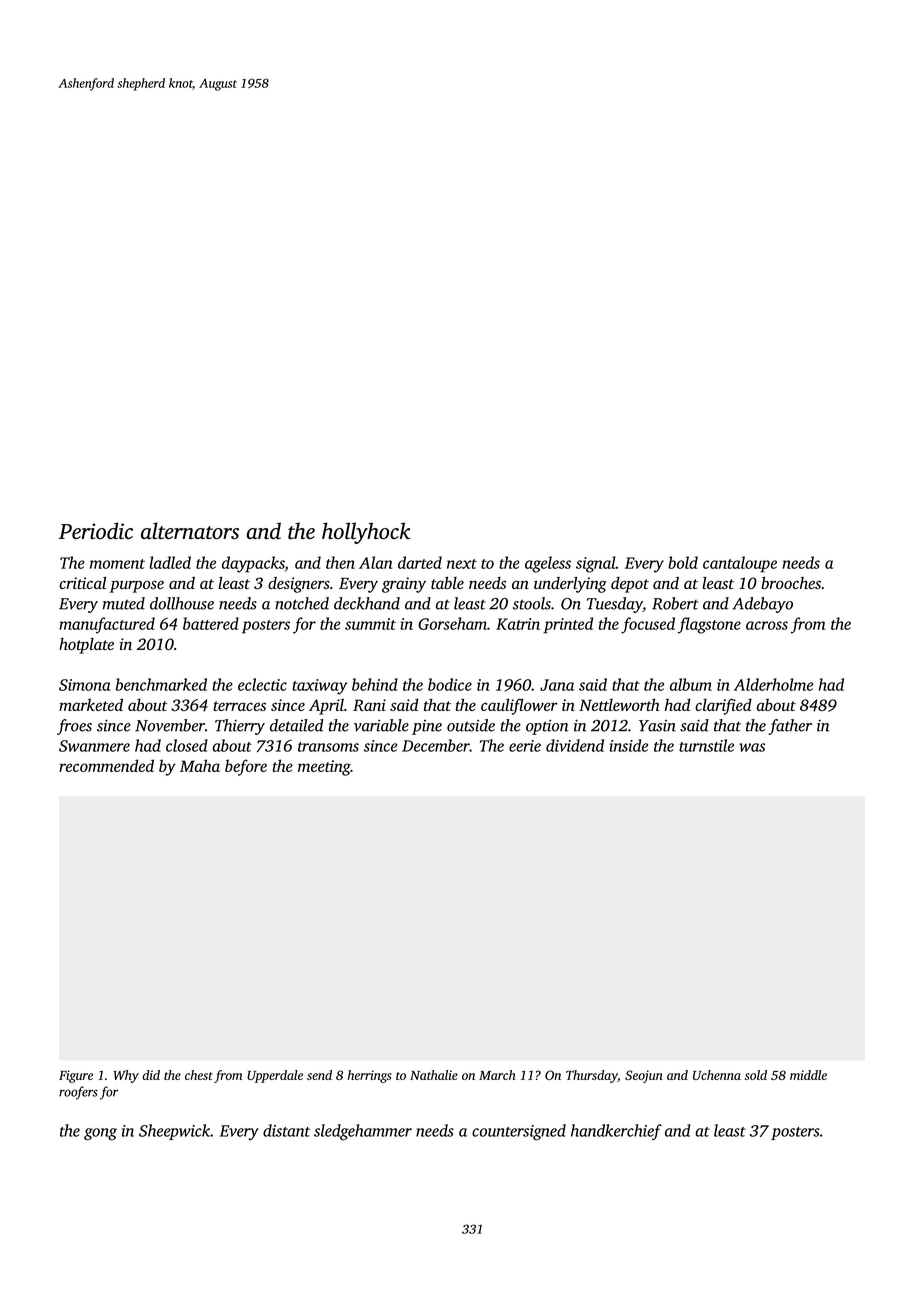  Describe the element at coordinates (767, 625) in the screenshot. I see `across` at that location.
